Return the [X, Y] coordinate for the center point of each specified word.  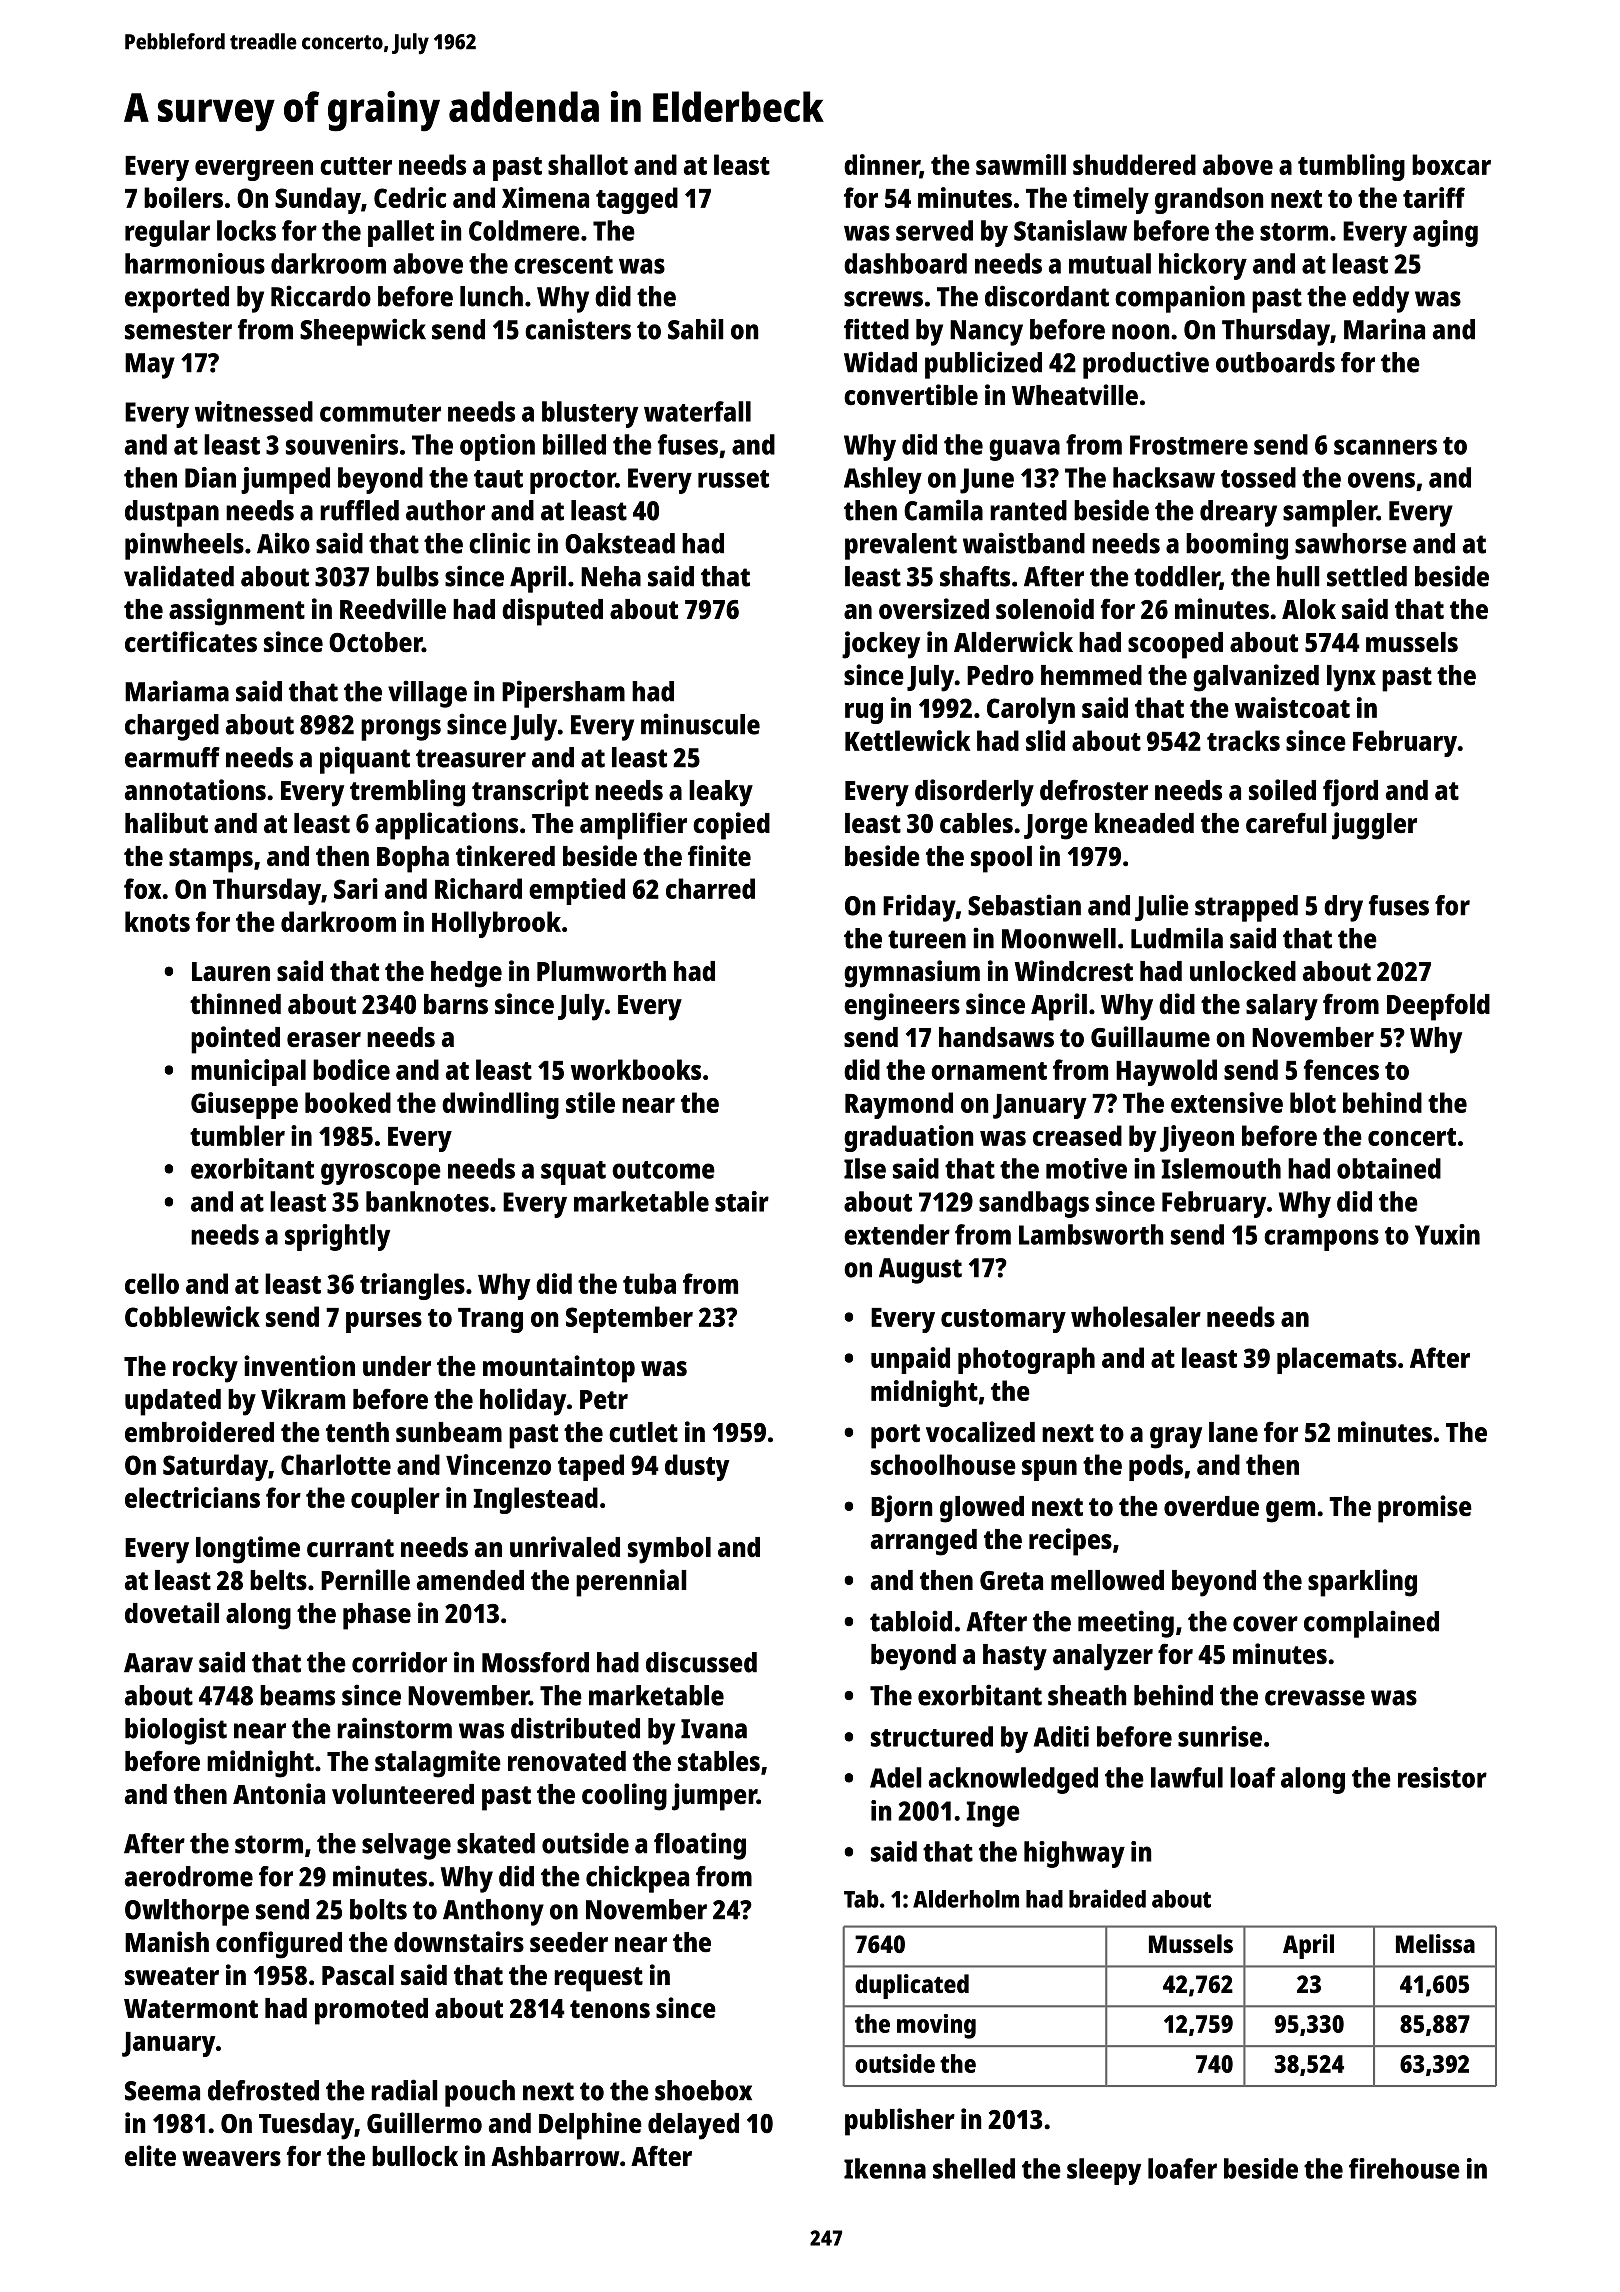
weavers [231, 2158]
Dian [210, 477]
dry [1343, 908]
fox [142, 888]
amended [470, 1580]
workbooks [636, 1069]
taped [591, 1467]
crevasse [1315, 1698]
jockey [881, 645]
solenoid [1045, 609]
